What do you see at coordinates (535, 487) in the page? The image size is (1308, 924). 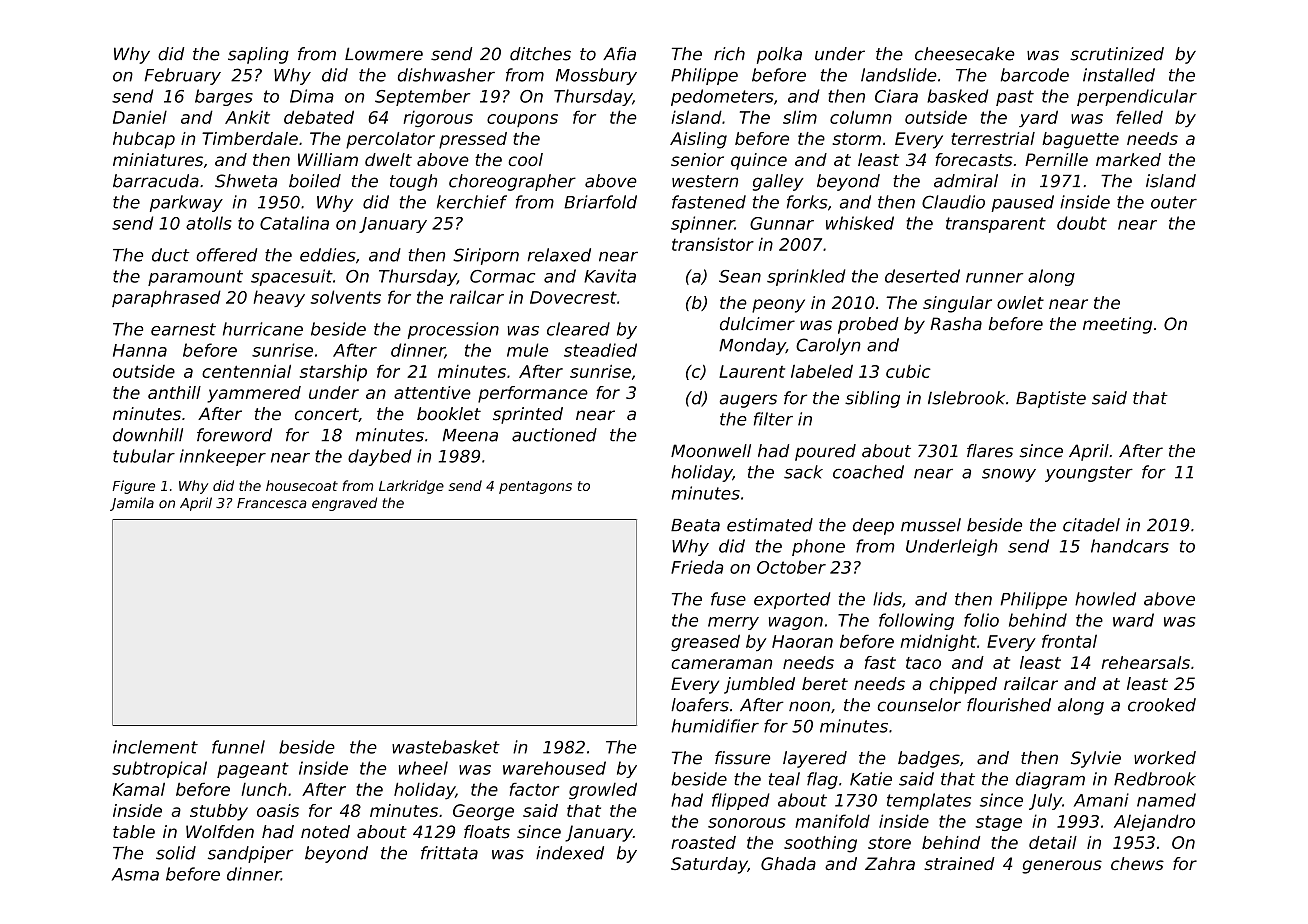 I see `pentagons` at bounding box center [535, 487].
